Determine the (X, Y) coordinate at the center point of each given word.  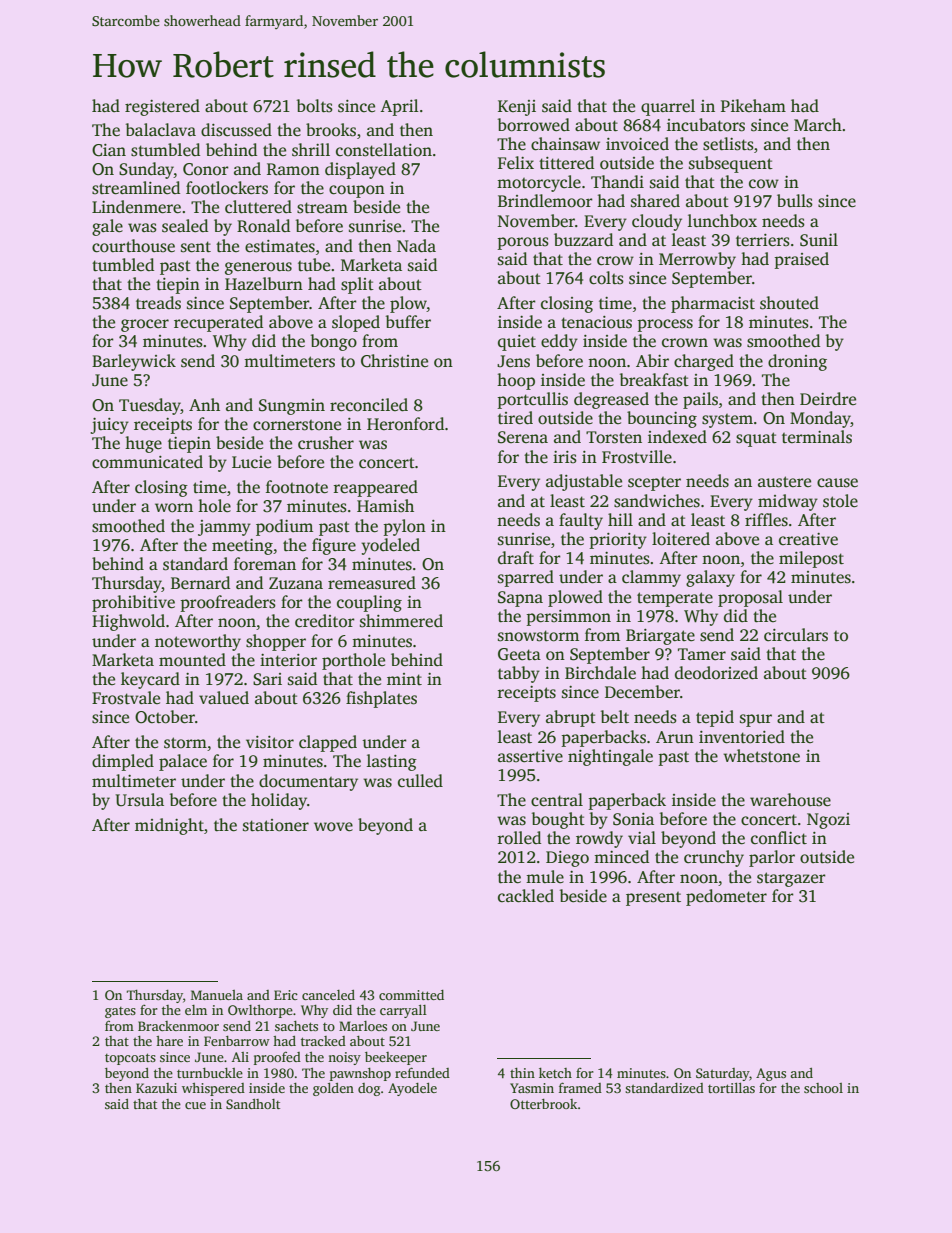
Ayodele (412, 1089)
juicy (109, 426)
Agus (771, 1074)
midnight (169, 826)
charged (704, 362)
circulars (796, 635)
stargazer (791, 879)
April (399, 107)
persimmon (568, 618)
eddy (559, 342)
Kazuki (156, 1088)
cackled (526, 896)
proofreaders (228, 603)
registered (162, 107)
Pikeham (753, 105)
